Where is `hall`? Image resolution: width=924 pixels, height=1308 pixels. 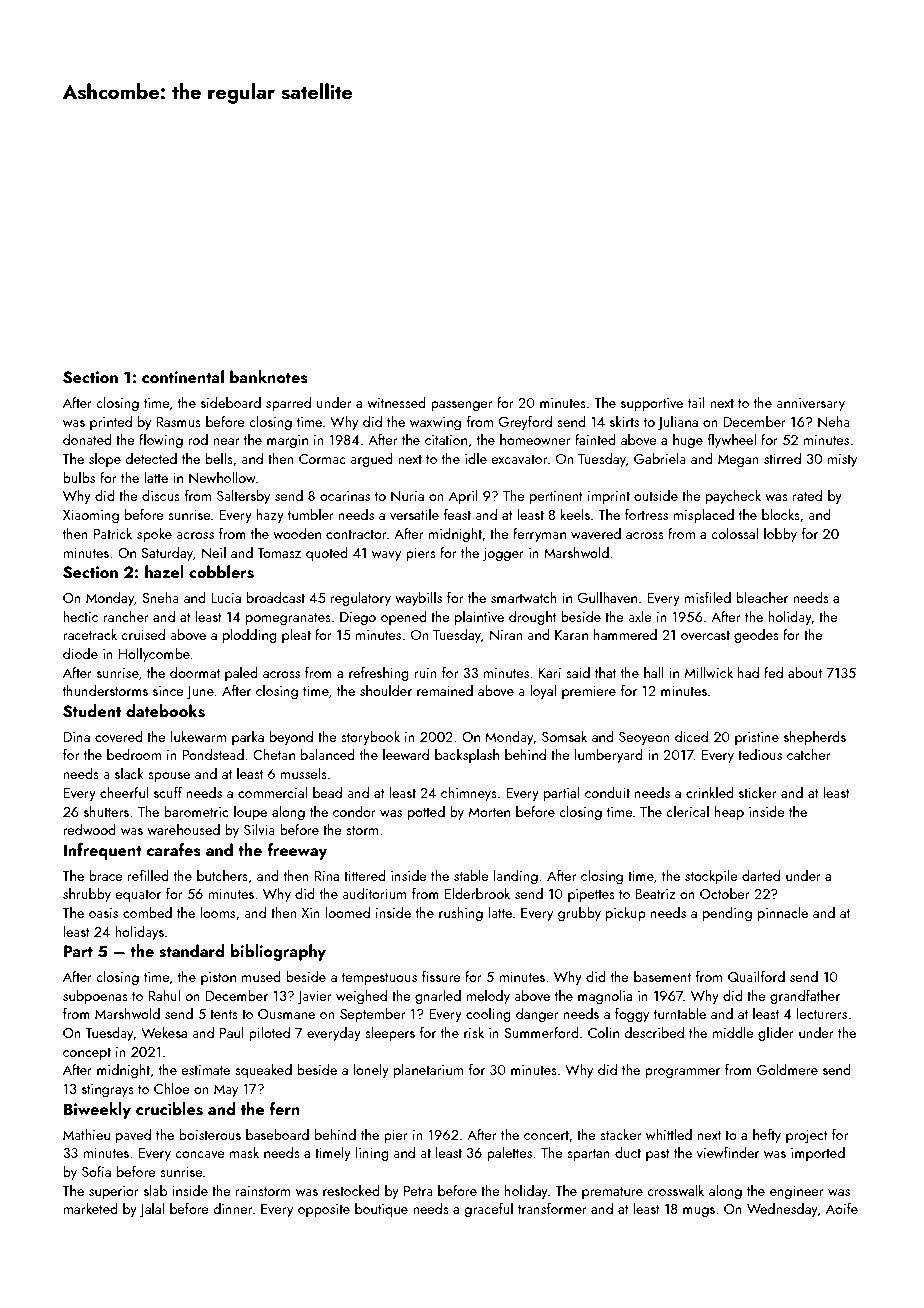
hall is located at coordinates (654, 672).
